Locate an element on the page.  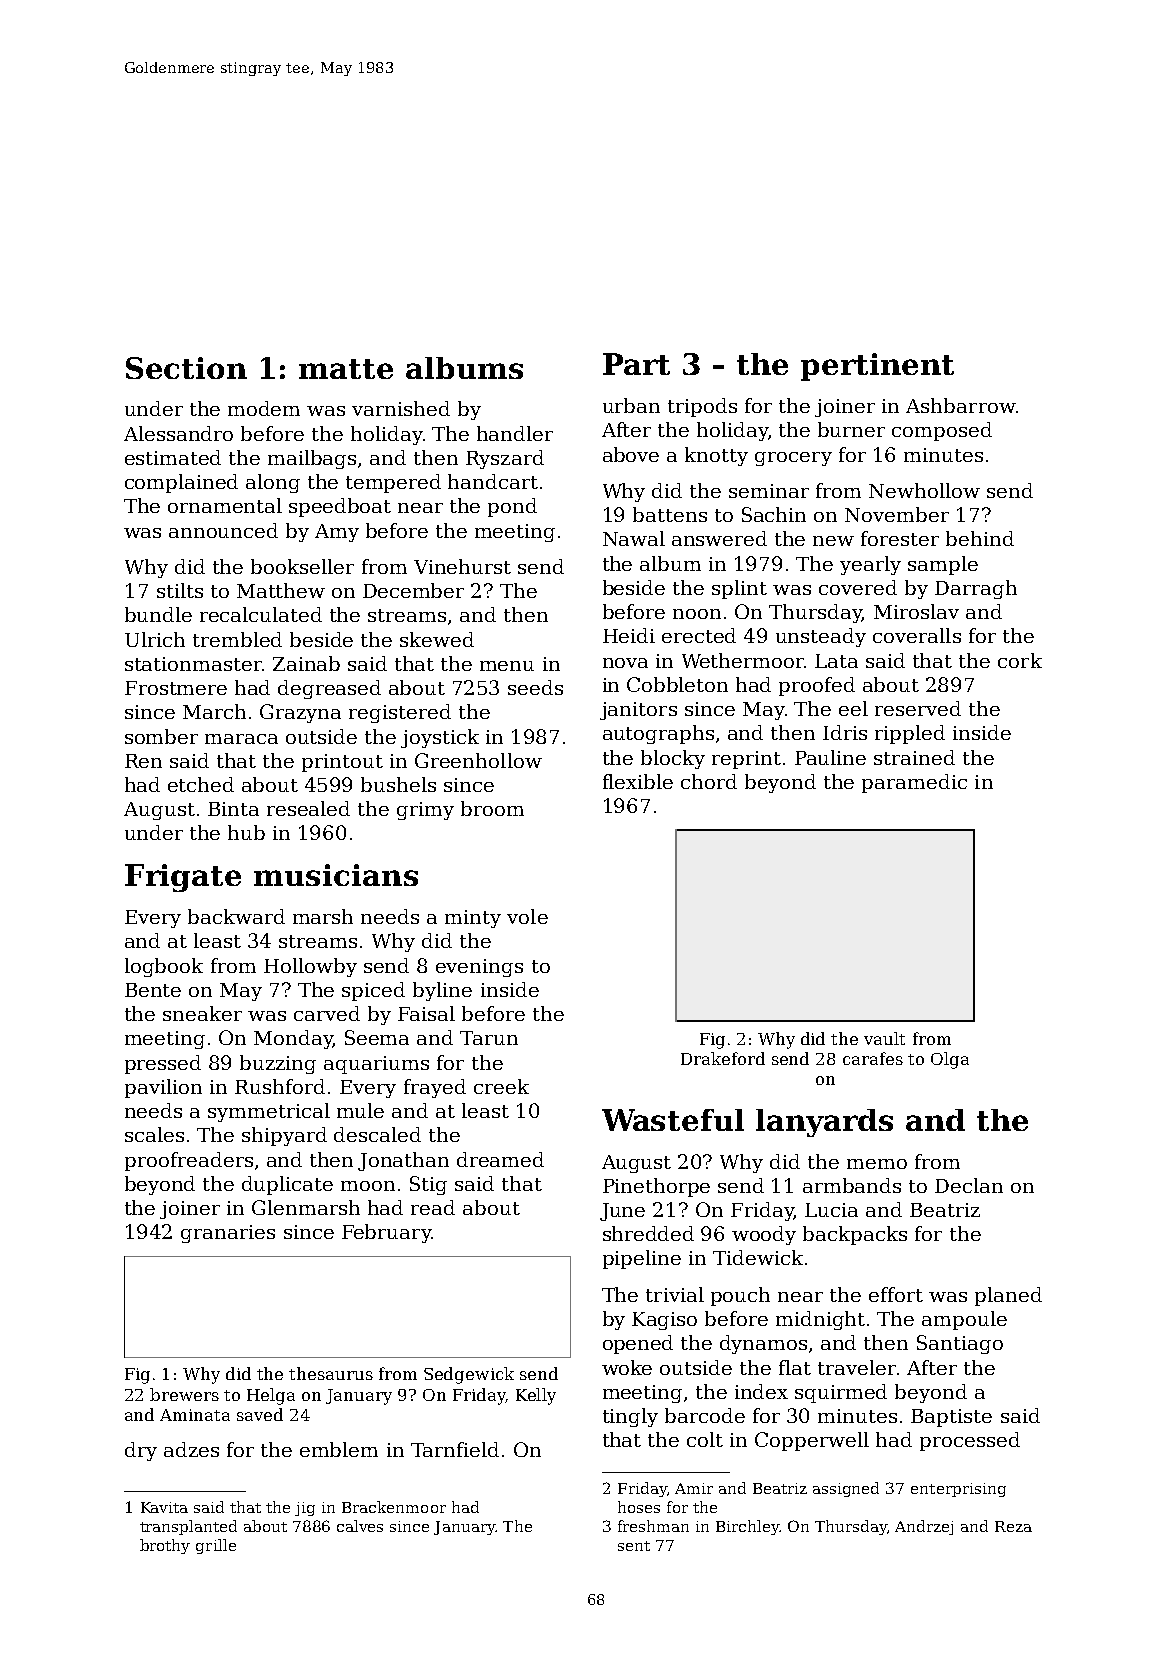
byline is located at coordinates (442, 991).
